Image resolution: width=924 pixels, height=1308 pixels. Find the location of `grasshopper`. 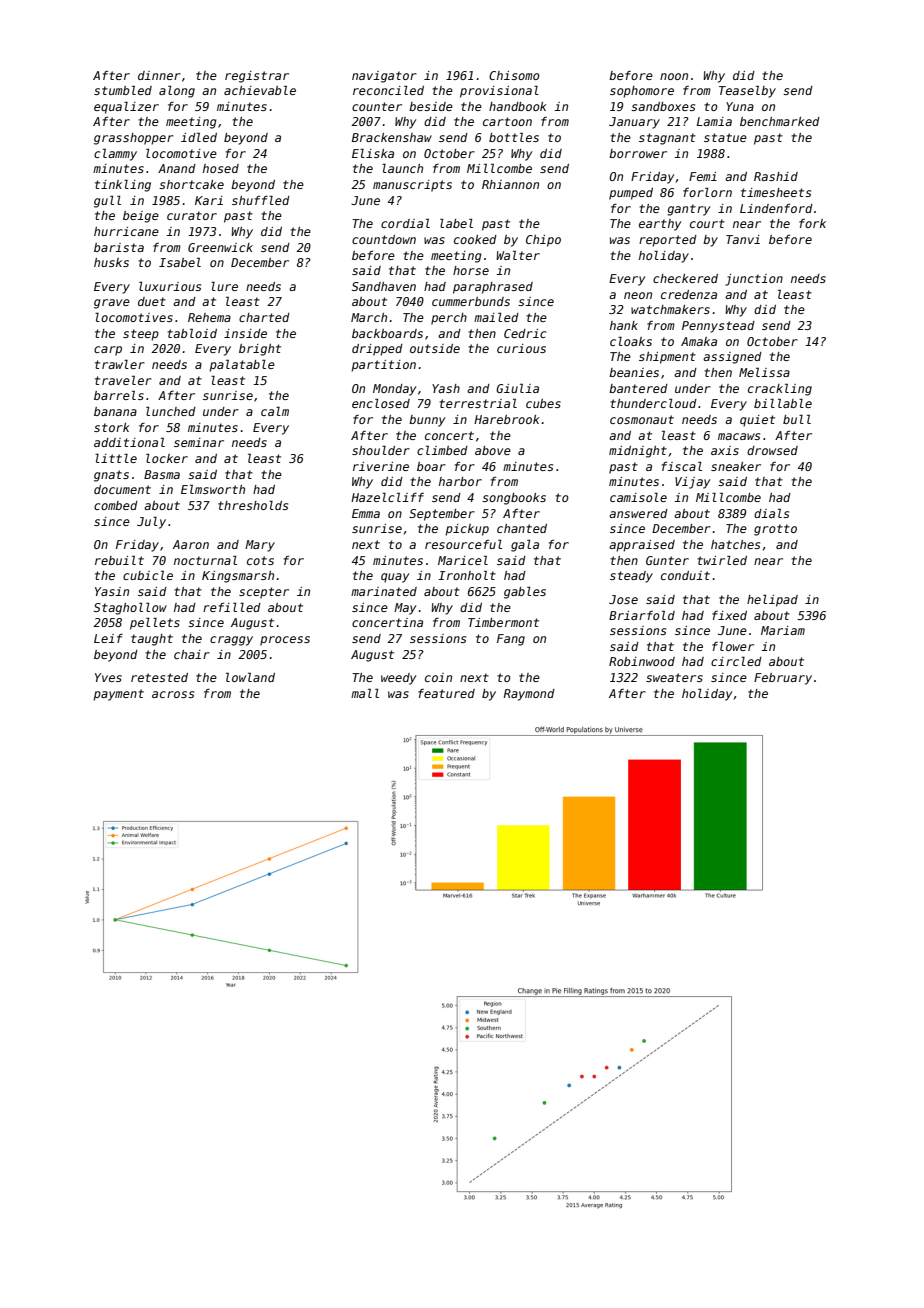

grasshopper is located at coordinates (134, 139).
